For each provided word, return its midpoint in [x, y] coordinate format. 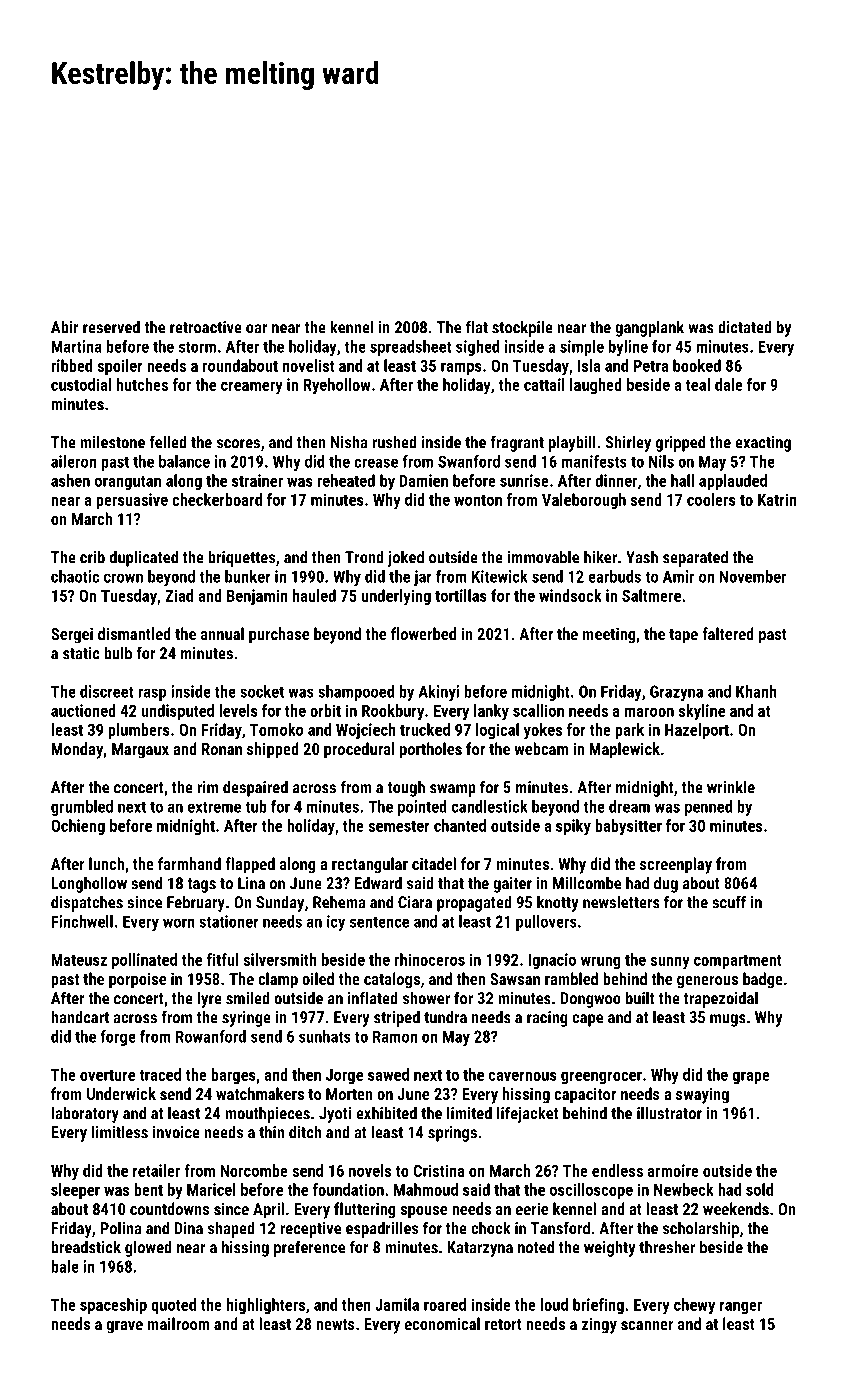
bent [148, 1189]
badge [763, 980]
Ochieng [78, 827]
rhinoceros [430, 959]
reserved [111, 327]
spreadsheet [411, 348]
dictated [745, 327]
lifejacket [527, 1114]
